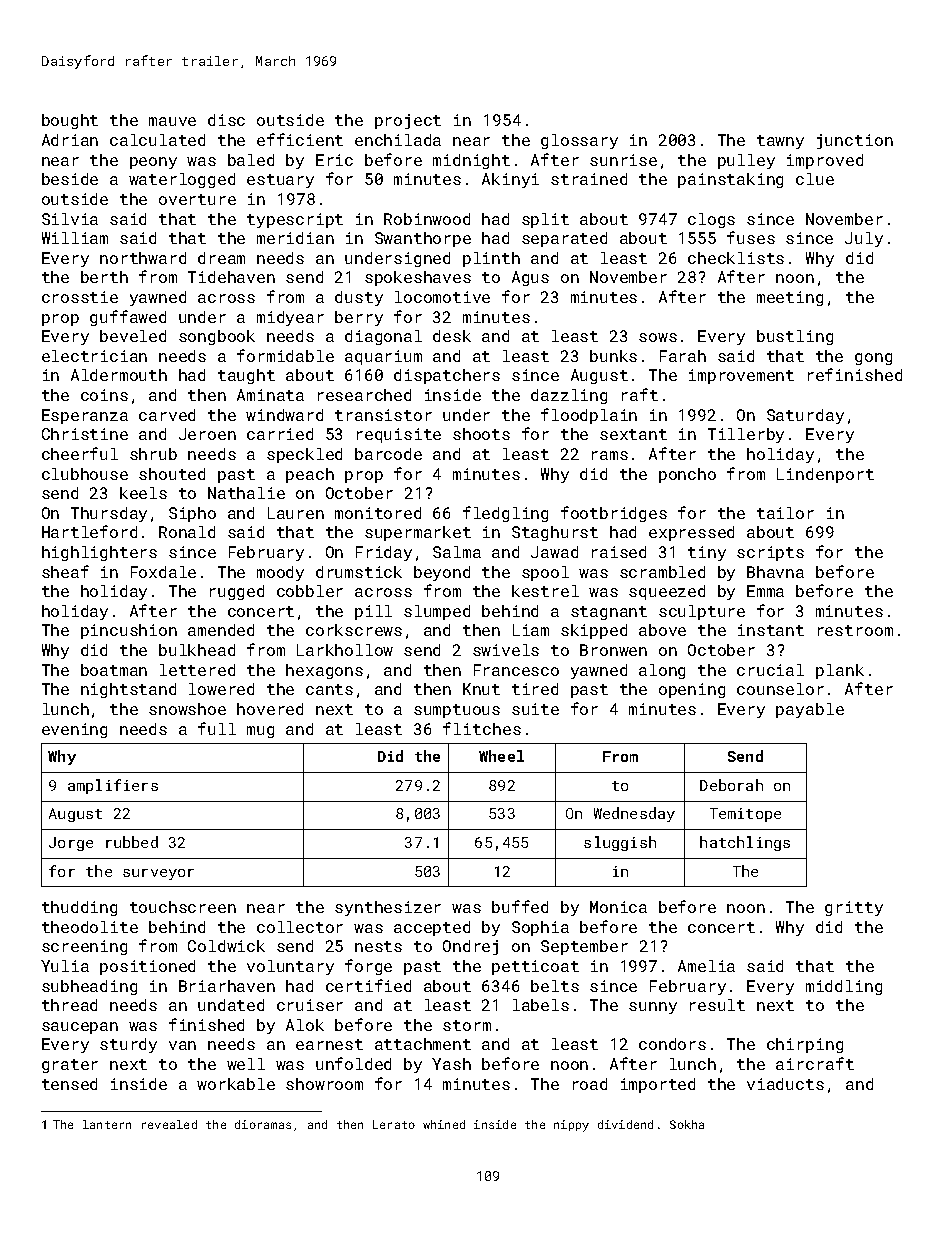 This image has height=1233, width=952. I want to click on junction, so click(855, 141).
